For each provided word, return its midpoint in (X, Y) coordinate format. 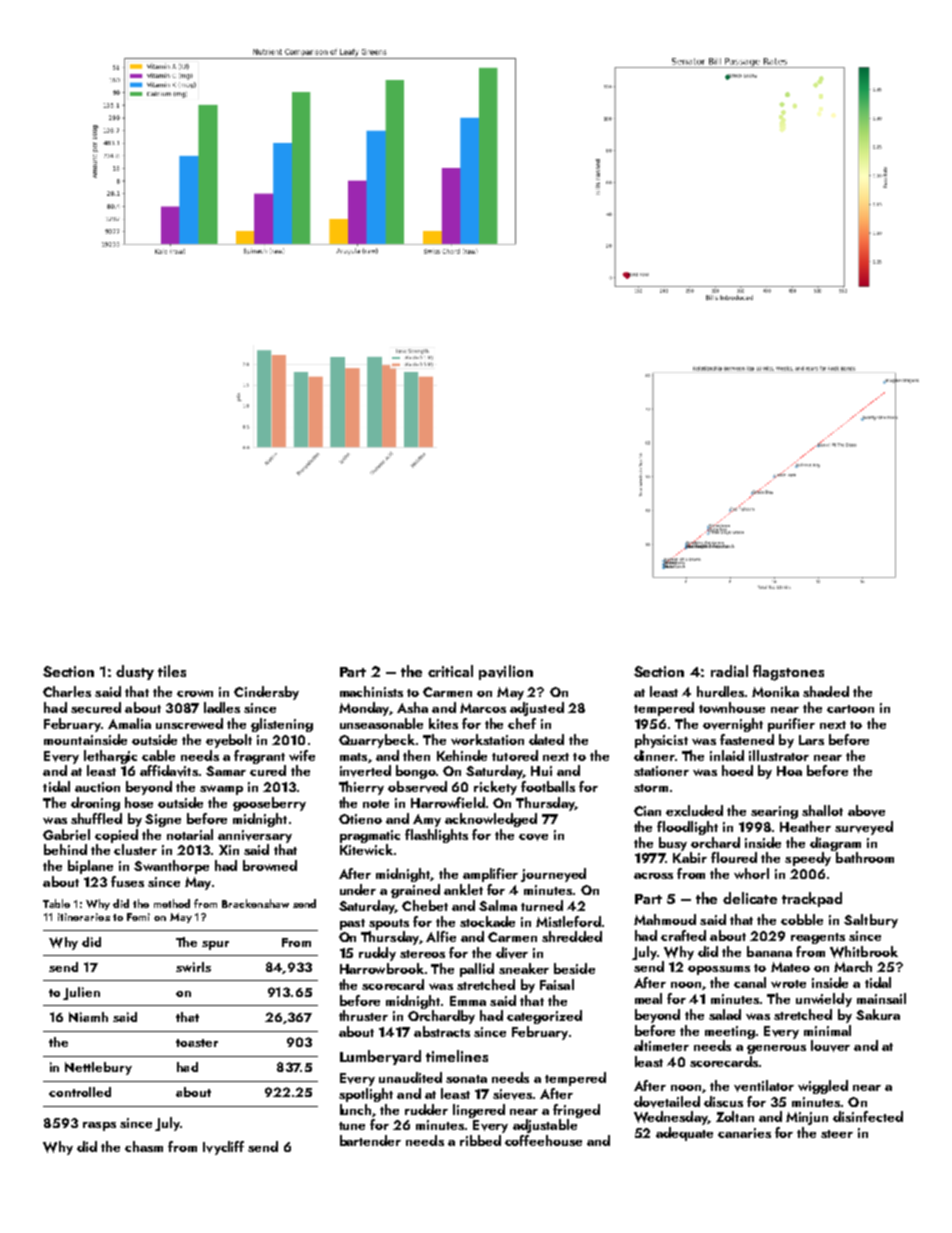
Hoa (789, 771)
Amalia (129, 723)
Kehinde (462, 755)
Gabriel (66, 834)
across (653, 876)
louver (830, 1046)
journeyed (553, 875)
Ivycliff (223, 1148)
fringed (576, 1111)
